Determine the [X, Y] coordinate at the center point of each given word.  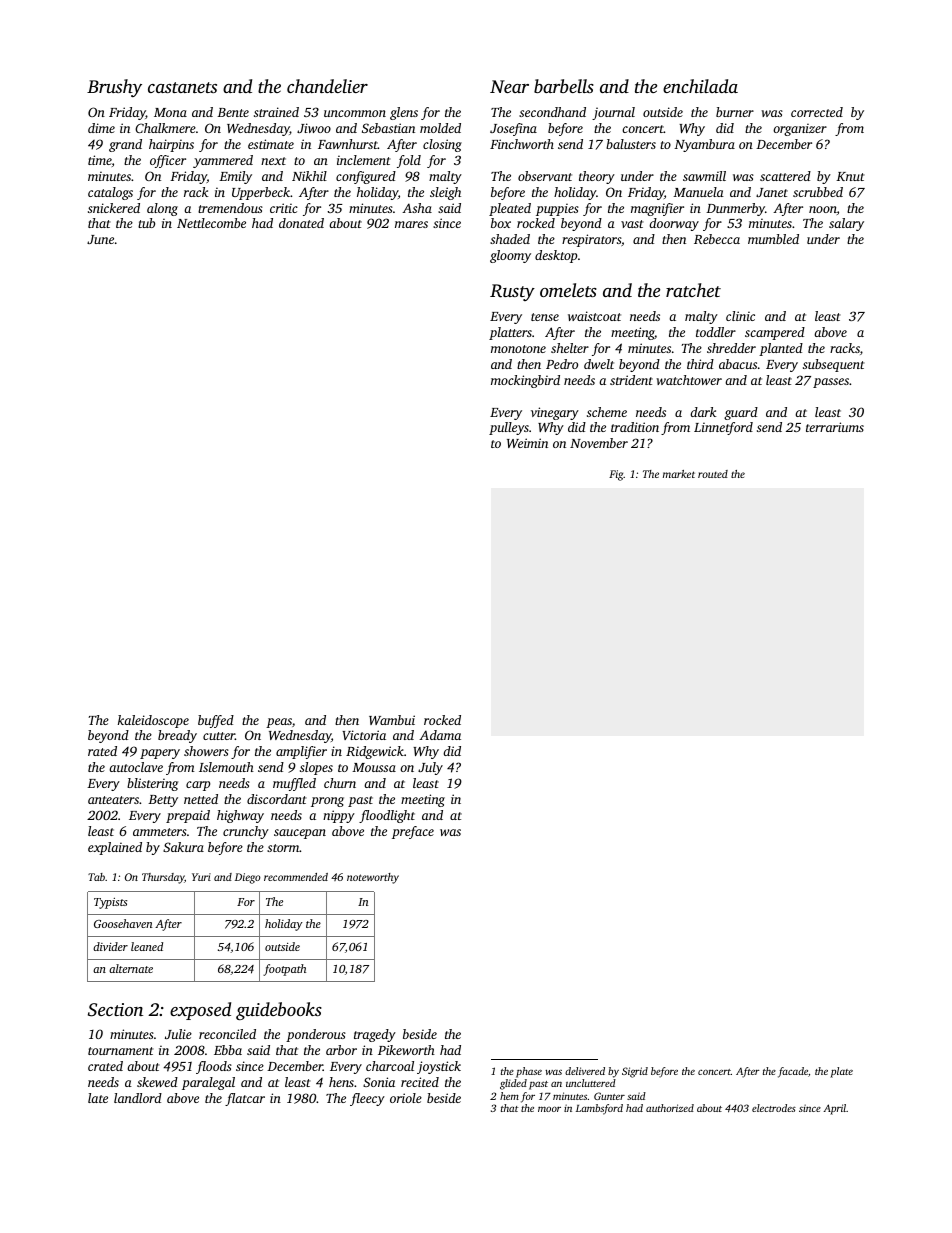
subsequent [834, 365]
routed [713, 474]
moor [549, 1109]
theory [597, 177]
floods [214, 1067]
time [100, 160]
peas [279, 723]
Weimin [527, 443]
